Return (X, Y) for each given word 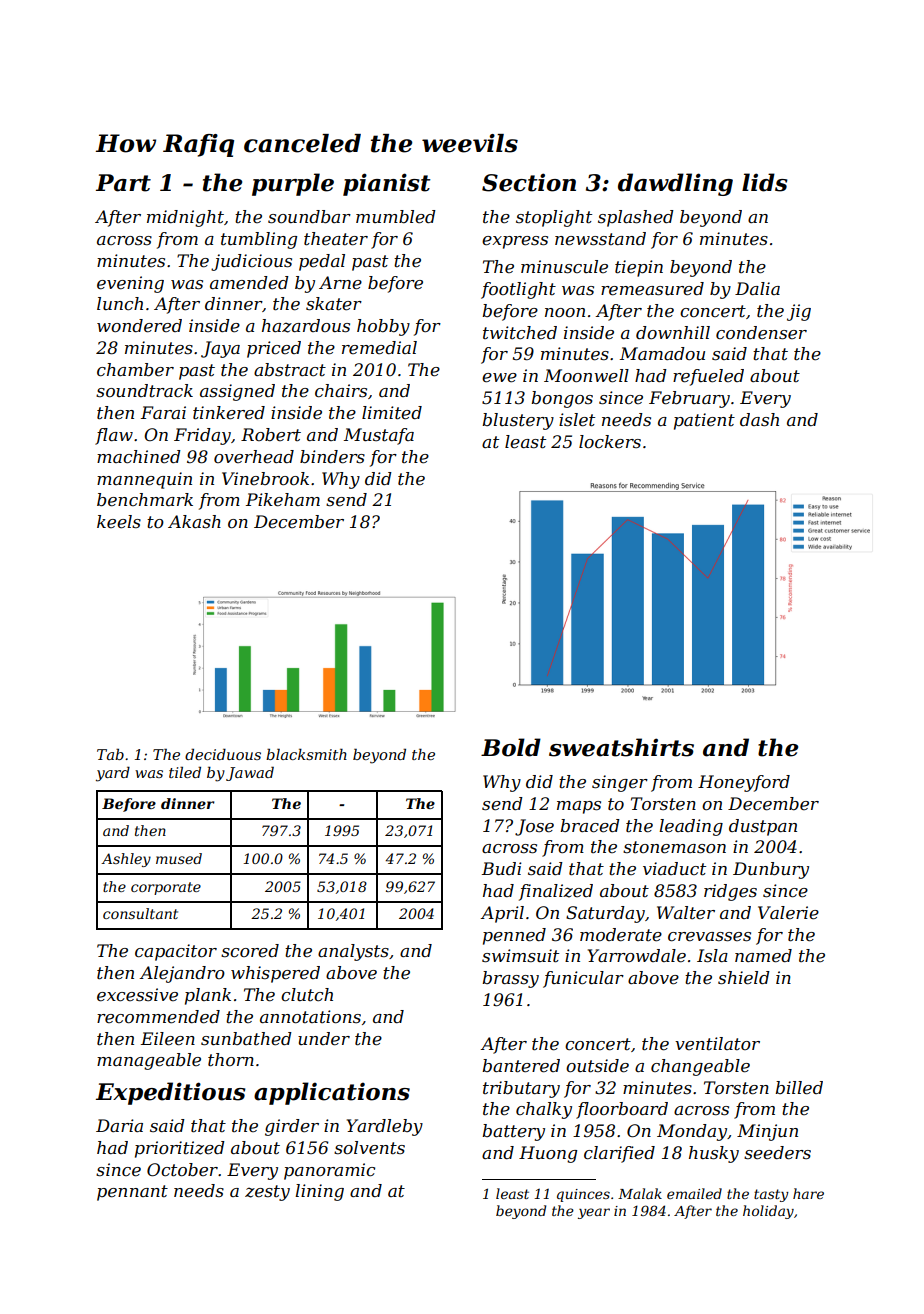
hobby (383, 327)
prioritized (180, 1149)
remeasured (652, 289)
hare (808, 1193)
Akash (194, 521)
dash (759, 420)
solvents (369, 1147)
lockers (610, 442)
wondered (139, 326)
